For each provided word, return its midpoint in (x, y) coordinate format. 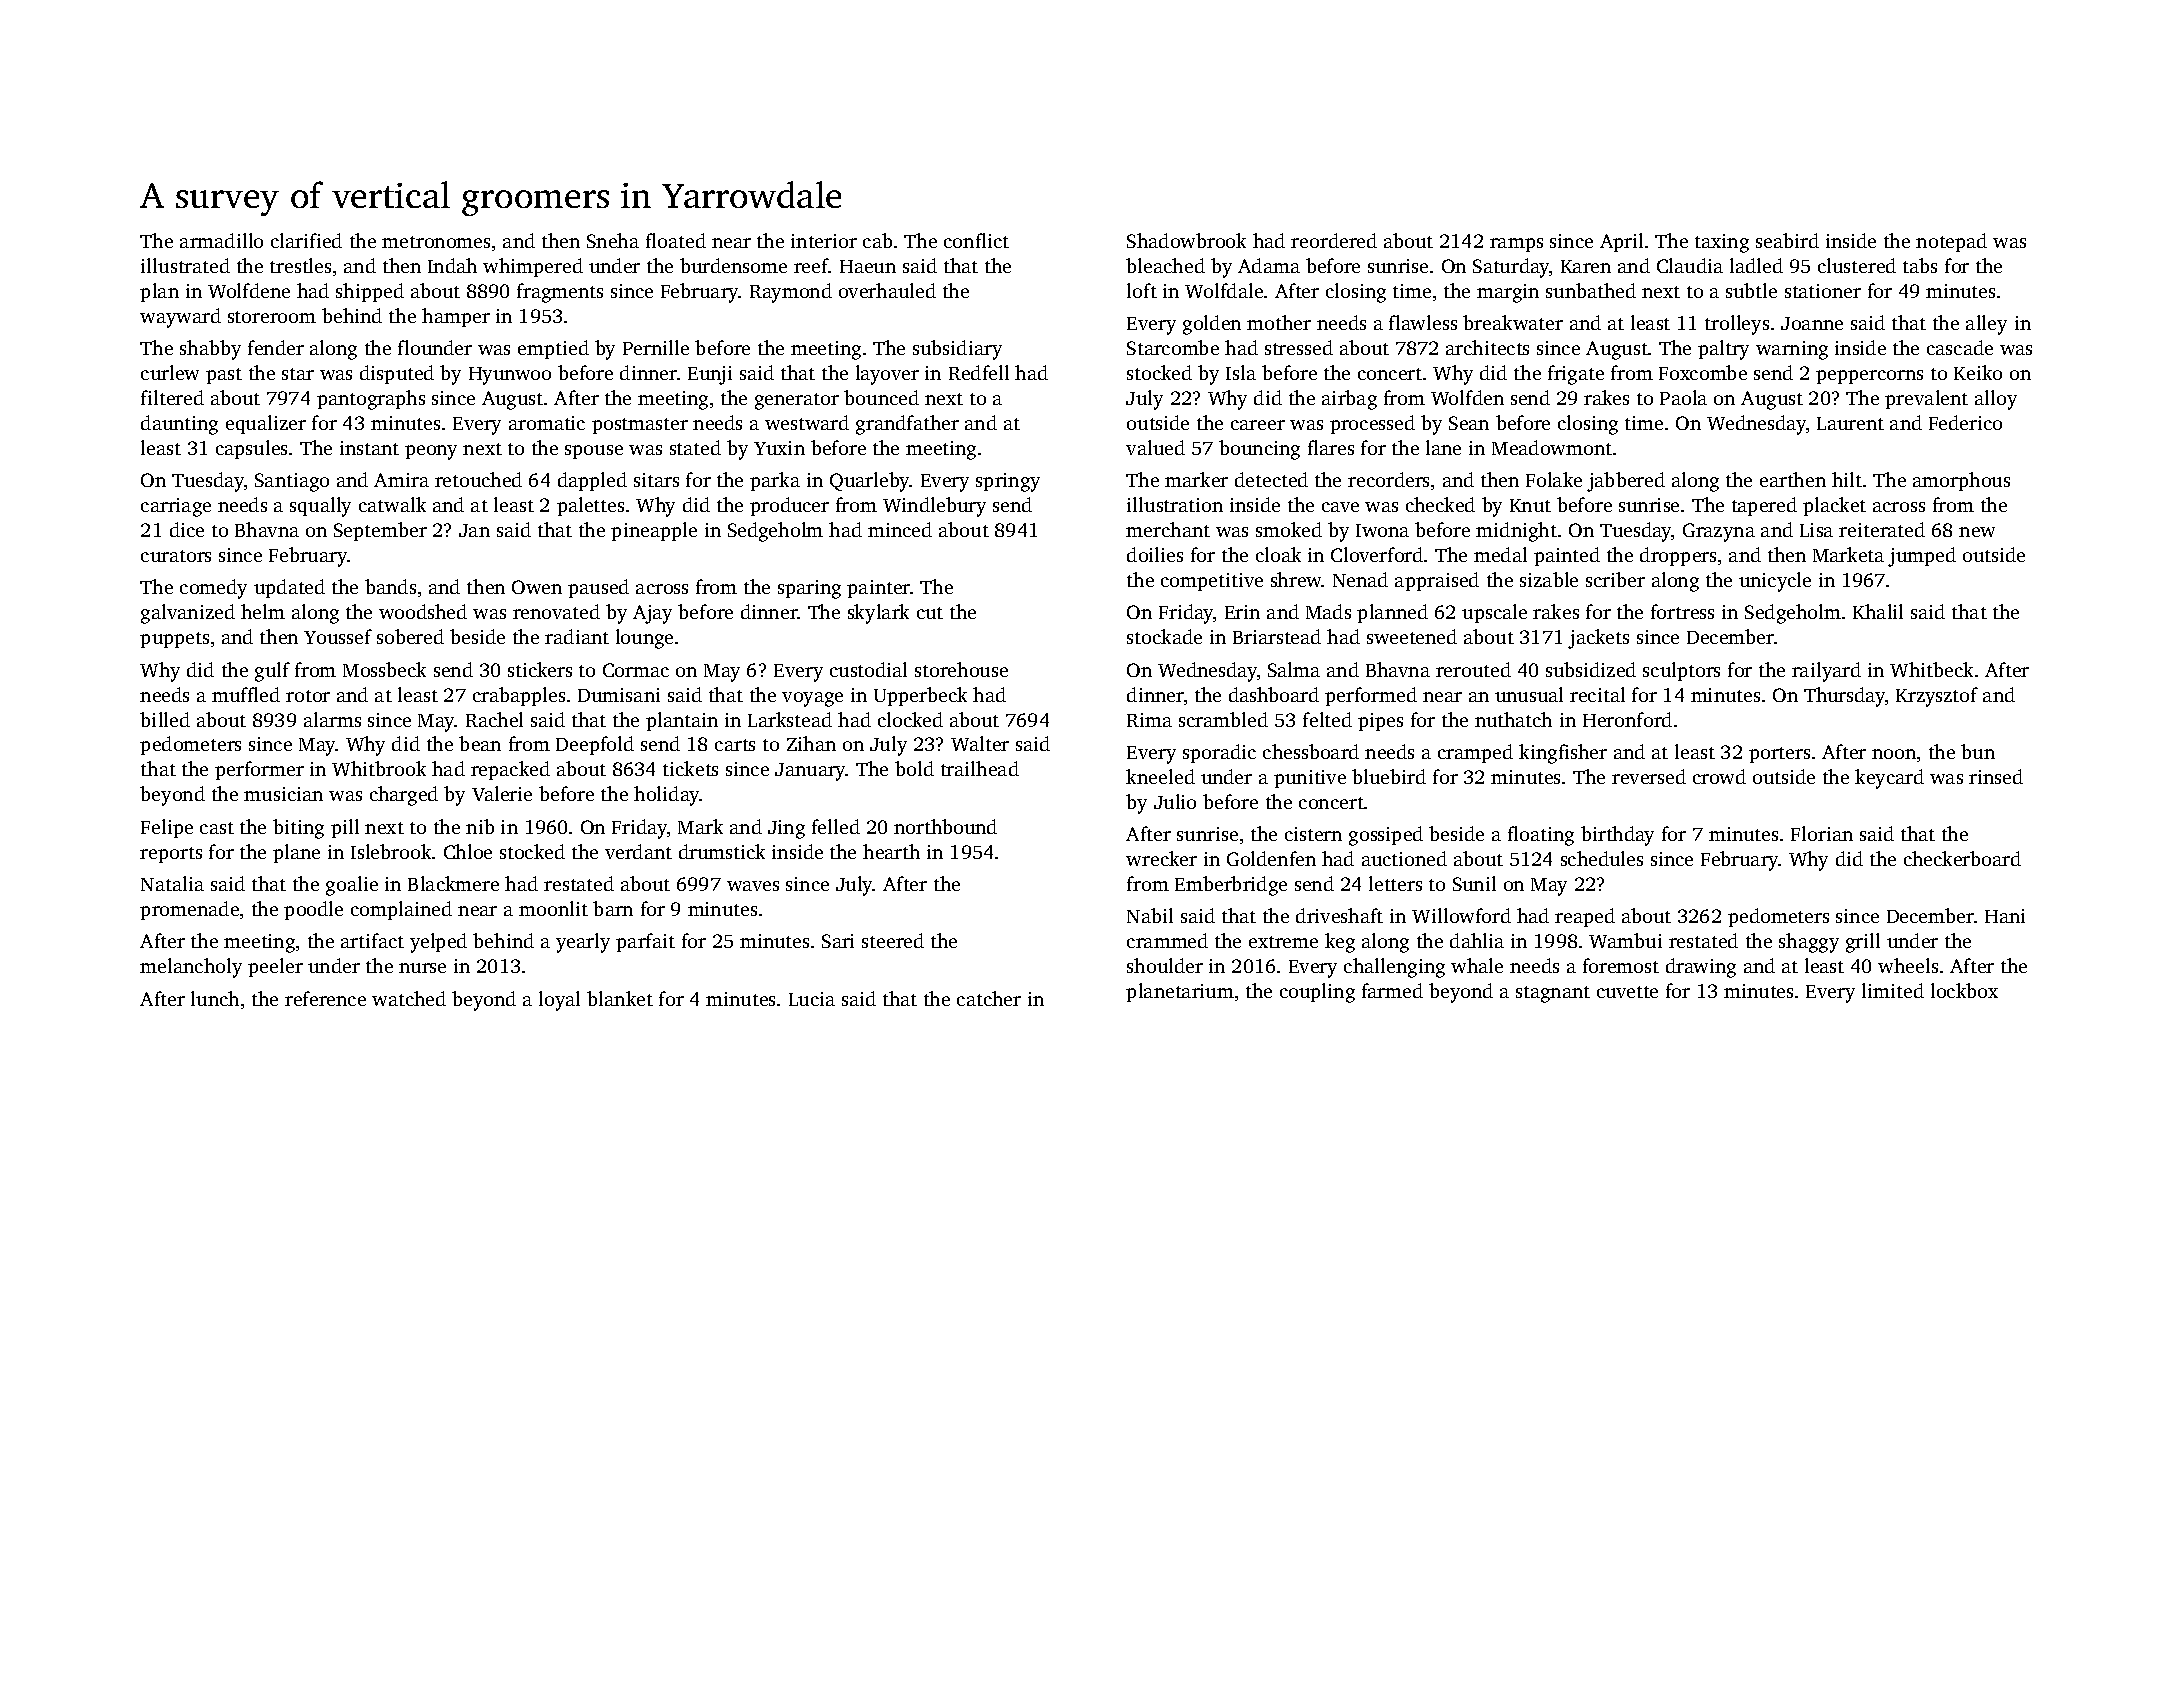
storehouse (961, 669)
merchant (1168, 529)
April (1621, 242)
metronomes (436, 242)
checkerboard (1962, 858)
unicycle (1775, 582)
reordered (1334, 240)
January (810, 772)
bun (1978, 751)
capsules (251, 449)
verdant (638, 851)
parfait (645, 942)
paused (598, 588)
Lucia (812, 999)
